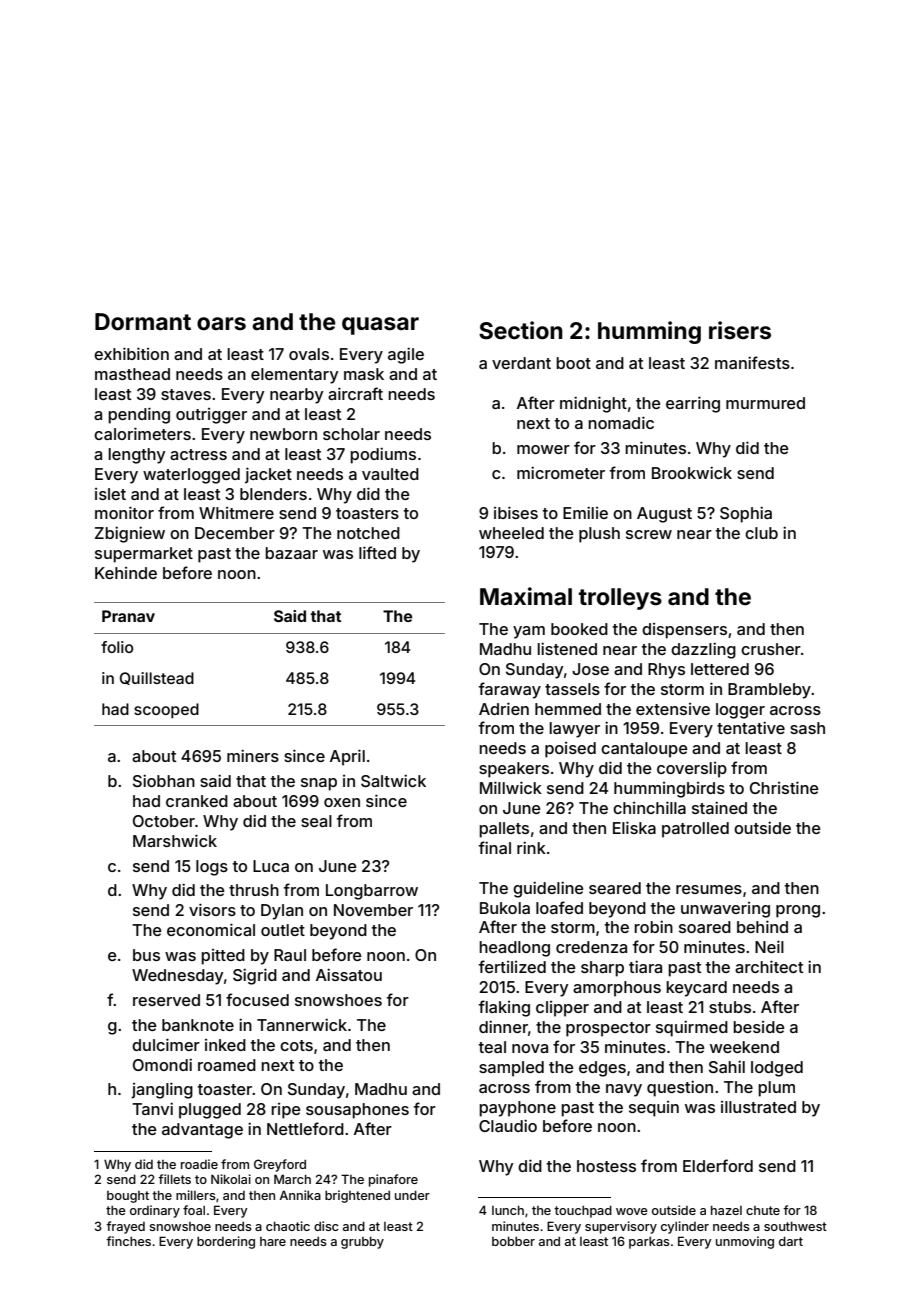 Image resolution: width=924 pixels, height=1308 pixels. Describe the element at coordinates (725, 910) in the document. I see `unwavering` at that location.
